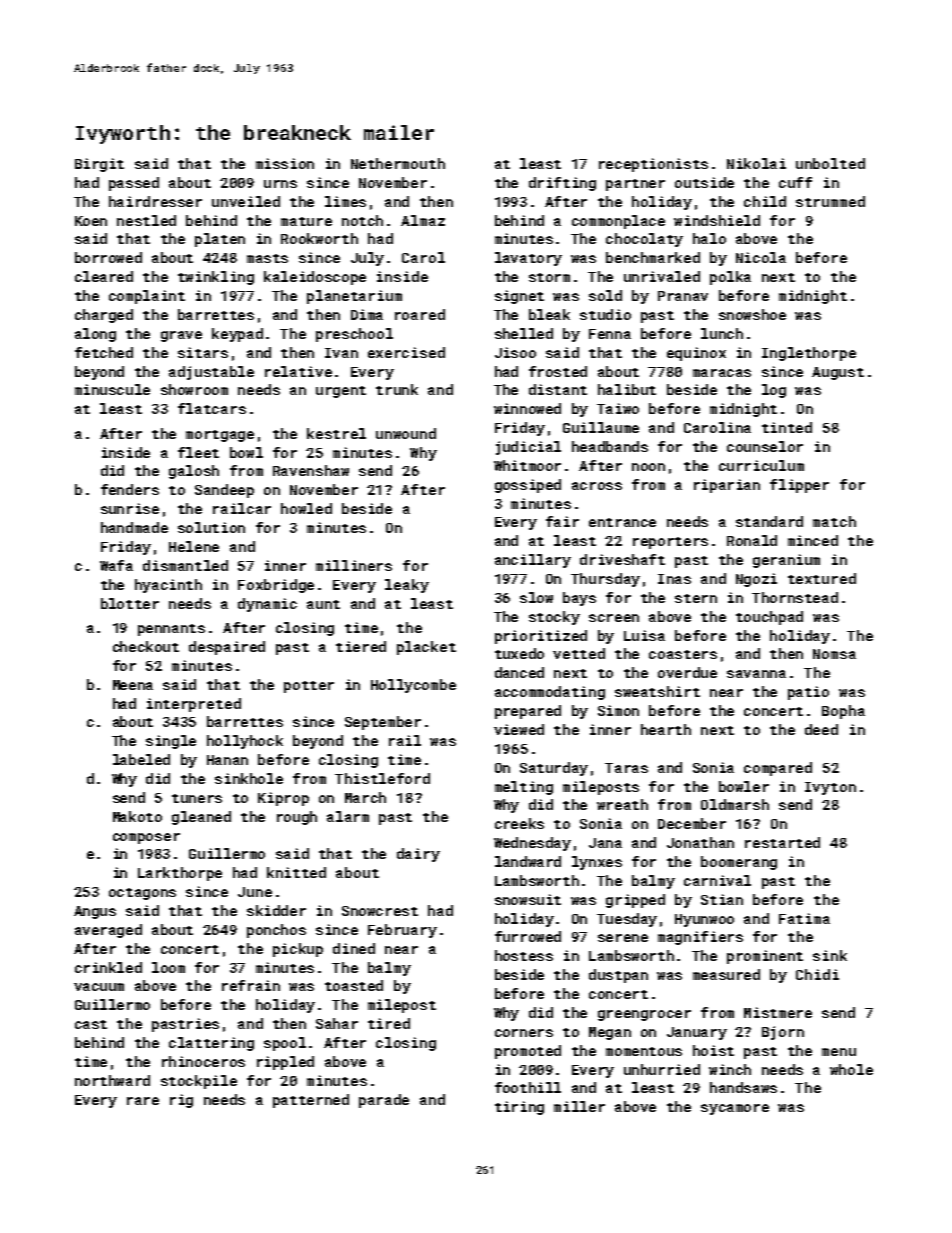 This screenshot has width=952, height=1233. I want to click on rig, so click(181, 1101).
